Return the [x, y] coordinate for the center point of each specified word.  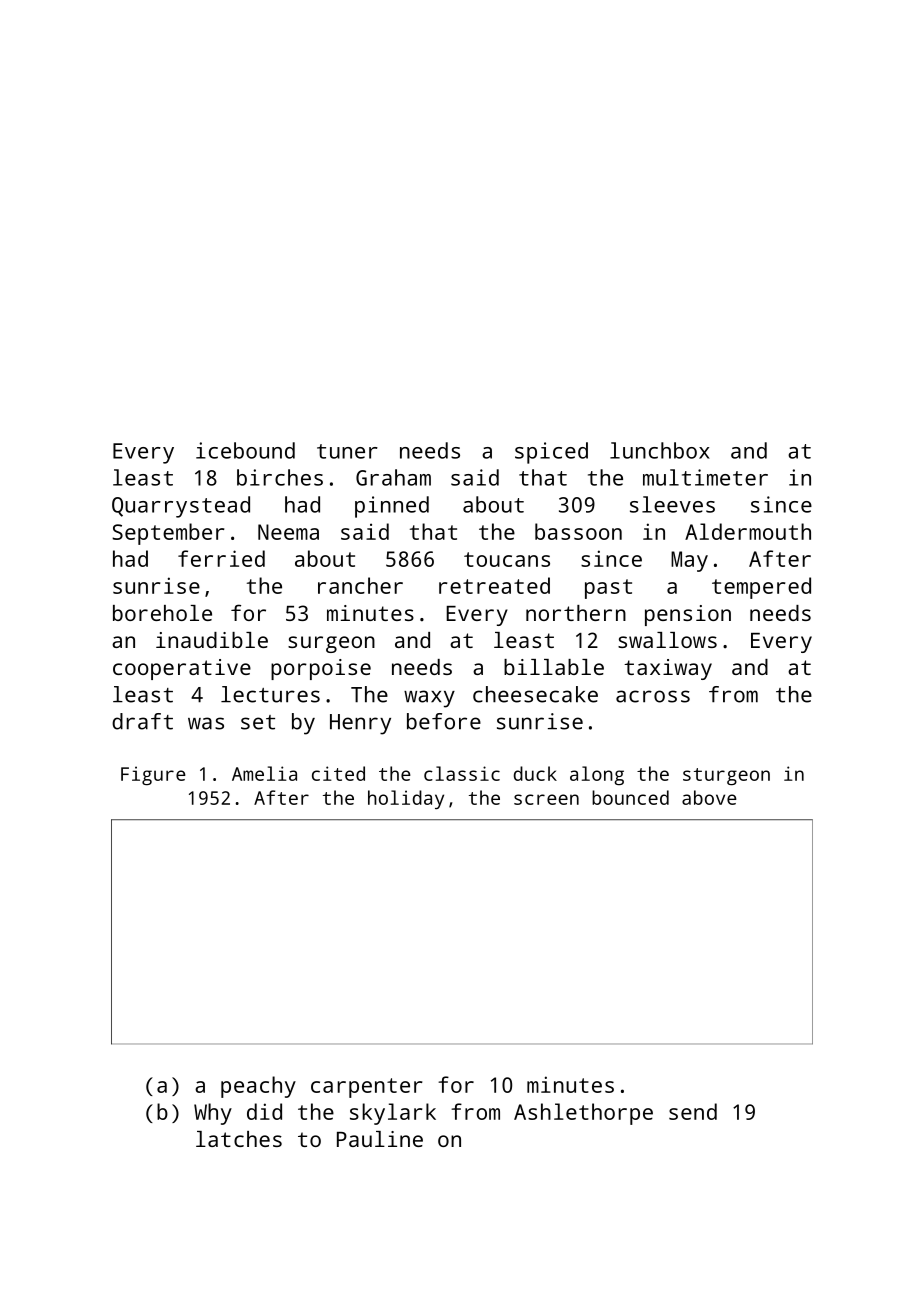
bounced [630, 797]
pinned [392, 507]
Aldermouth [748, 531]
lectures [270, 694]
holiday [406, 799]
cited [338, 773]
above [709, 797]
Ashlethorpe [583, 1114]
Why [213, 1114]
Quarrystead [181, 507]
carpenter [366, 1088]
